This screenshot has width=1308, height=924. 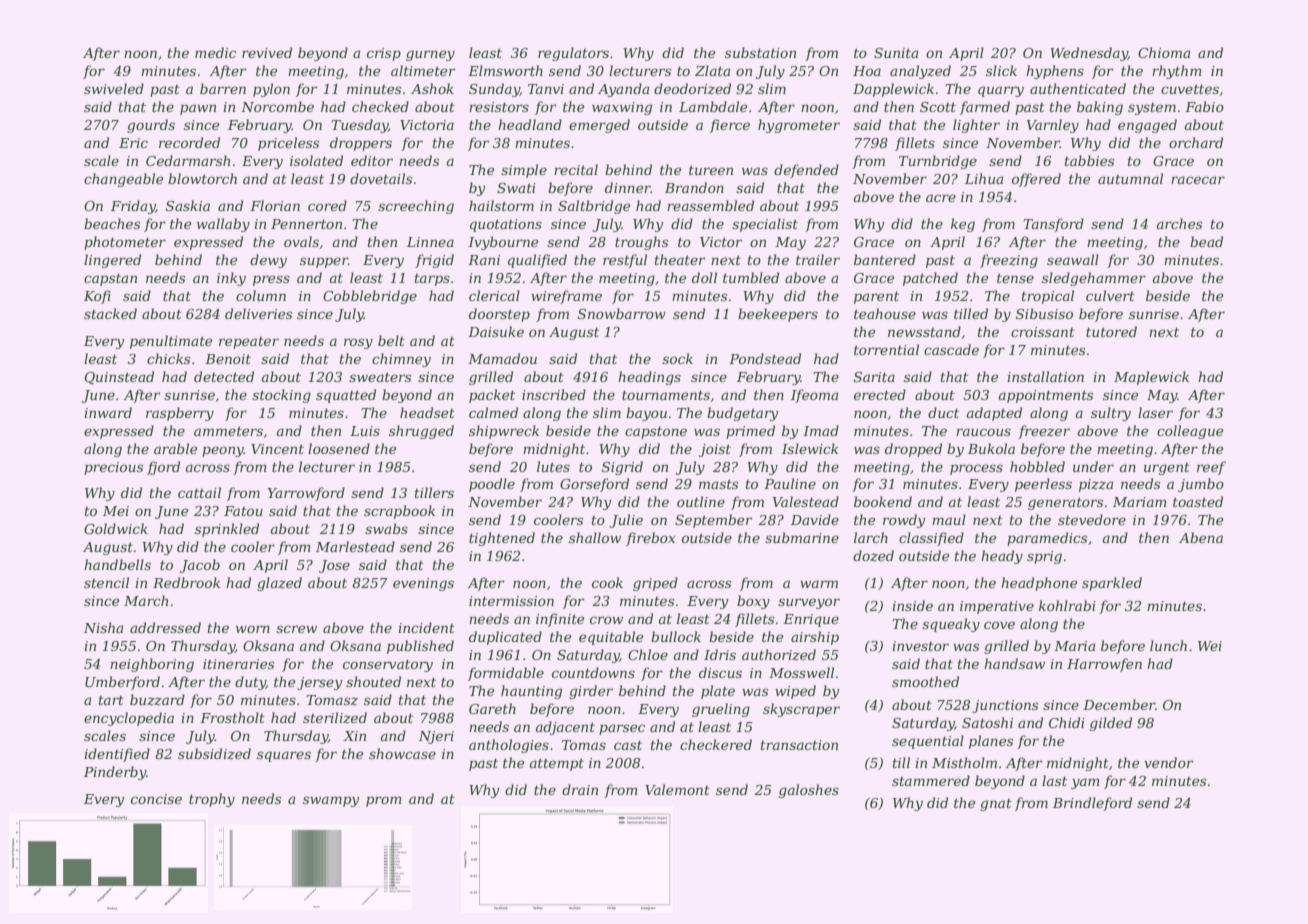 What do you see at coordinates (694, 187) in the screenshot?
I see `Brandon` at bounding box center [694, 187].
